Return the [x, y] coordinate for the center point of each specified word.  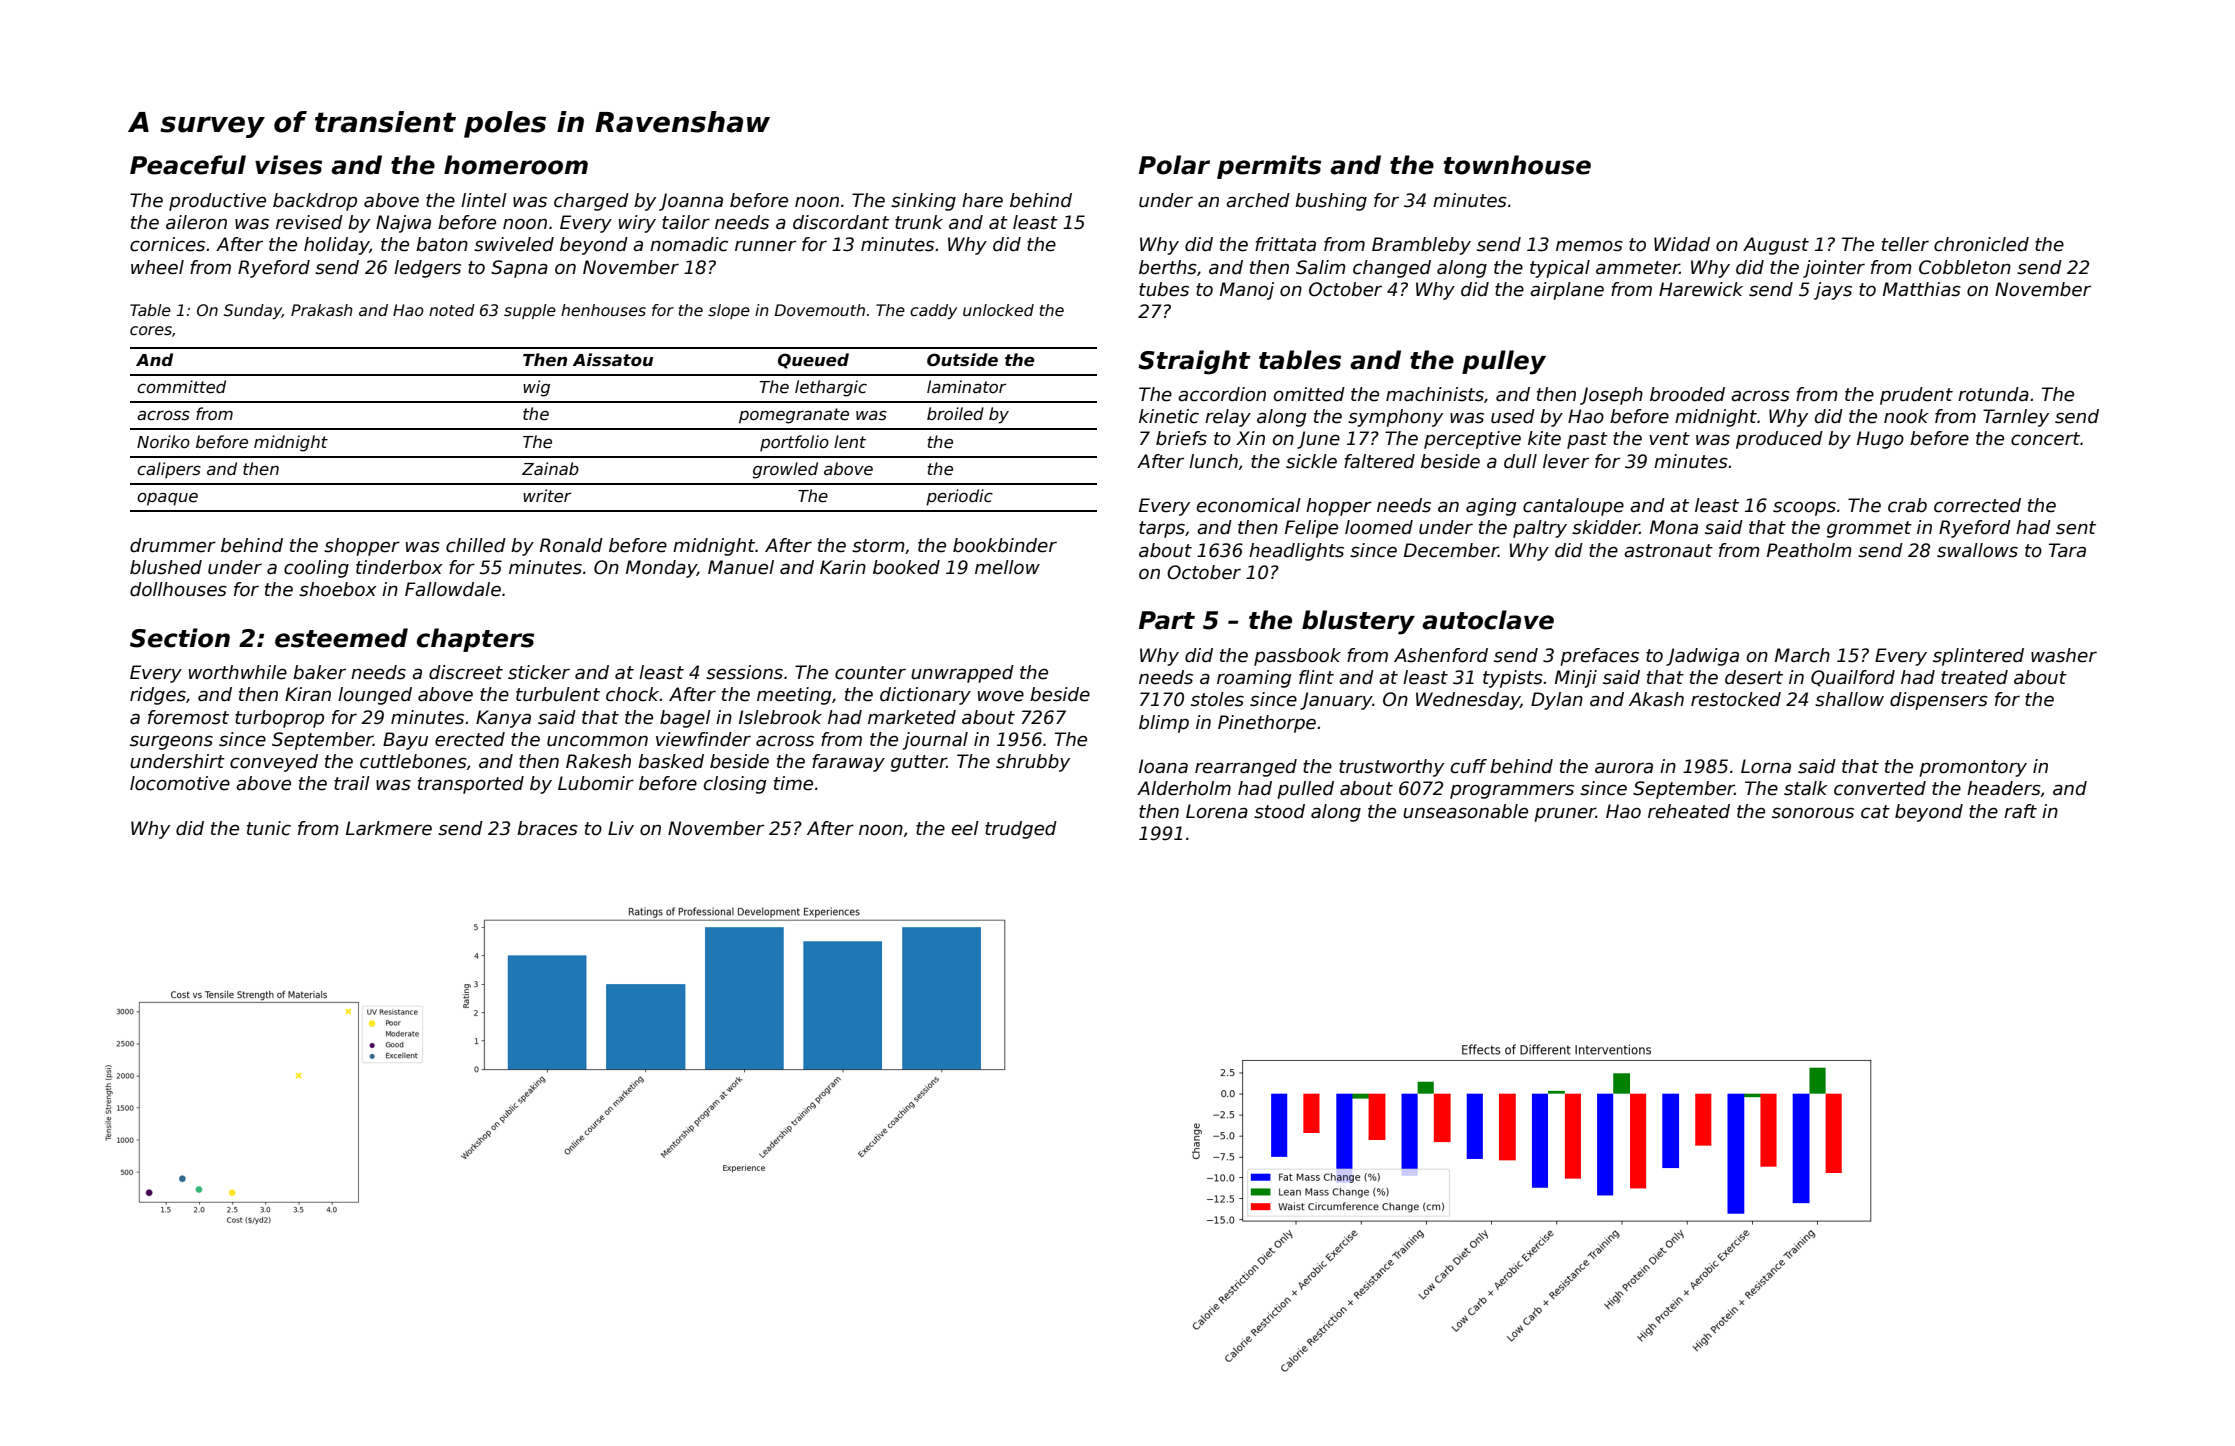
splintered [1978, 657]
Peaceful [188, 165]
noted [452, 310]
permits [1269, 167]
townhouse [1517, 165]
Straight [1194, 362]
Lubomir [596, 783]
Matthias [1922, 289]
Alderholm [1184, 788]
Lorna [1766, 766]
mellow [1007, 567]
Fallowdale [453, 589]
